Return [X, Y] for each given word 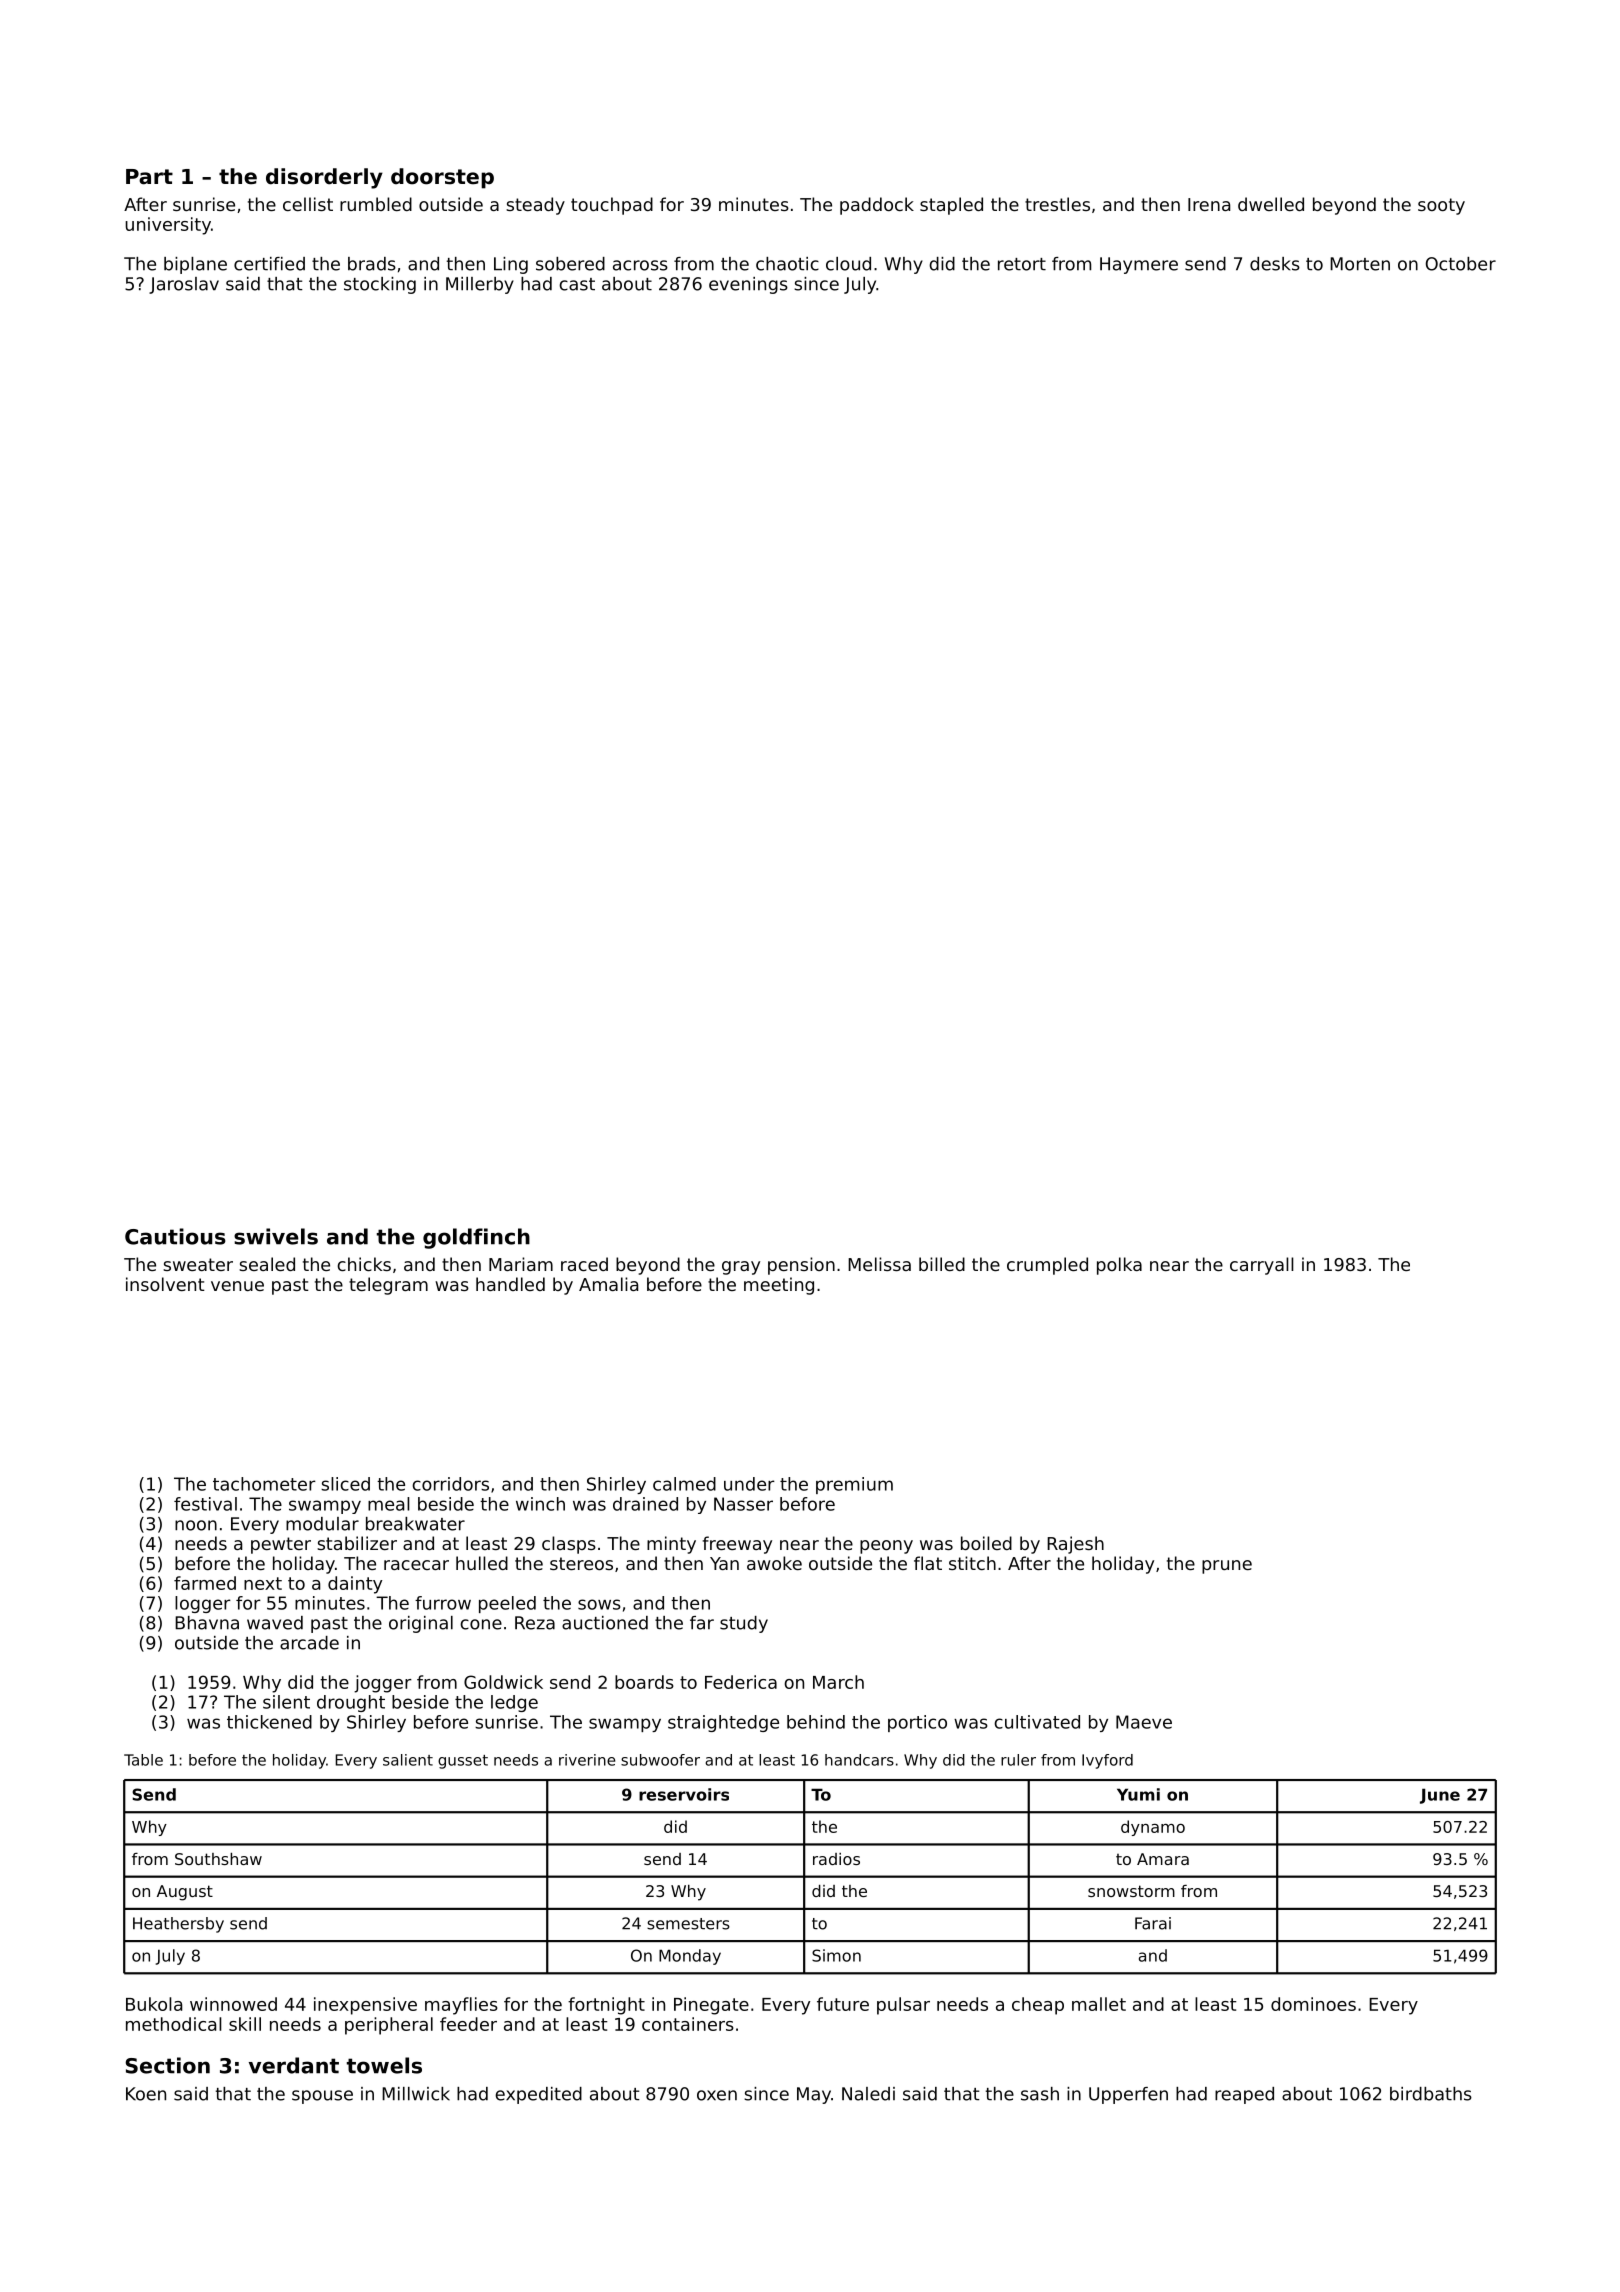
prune [1227, 1567]
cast [577, 284]
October [1461, 264]
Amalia [608, 1284]
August [185, 1893]
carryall [1262, 1266]
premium [854, 1485]
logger [203, 1604]
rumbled [376, 204]
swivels [276, 1236]
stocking [380, 285]
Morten [1360, 264]
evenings [748, 285]
